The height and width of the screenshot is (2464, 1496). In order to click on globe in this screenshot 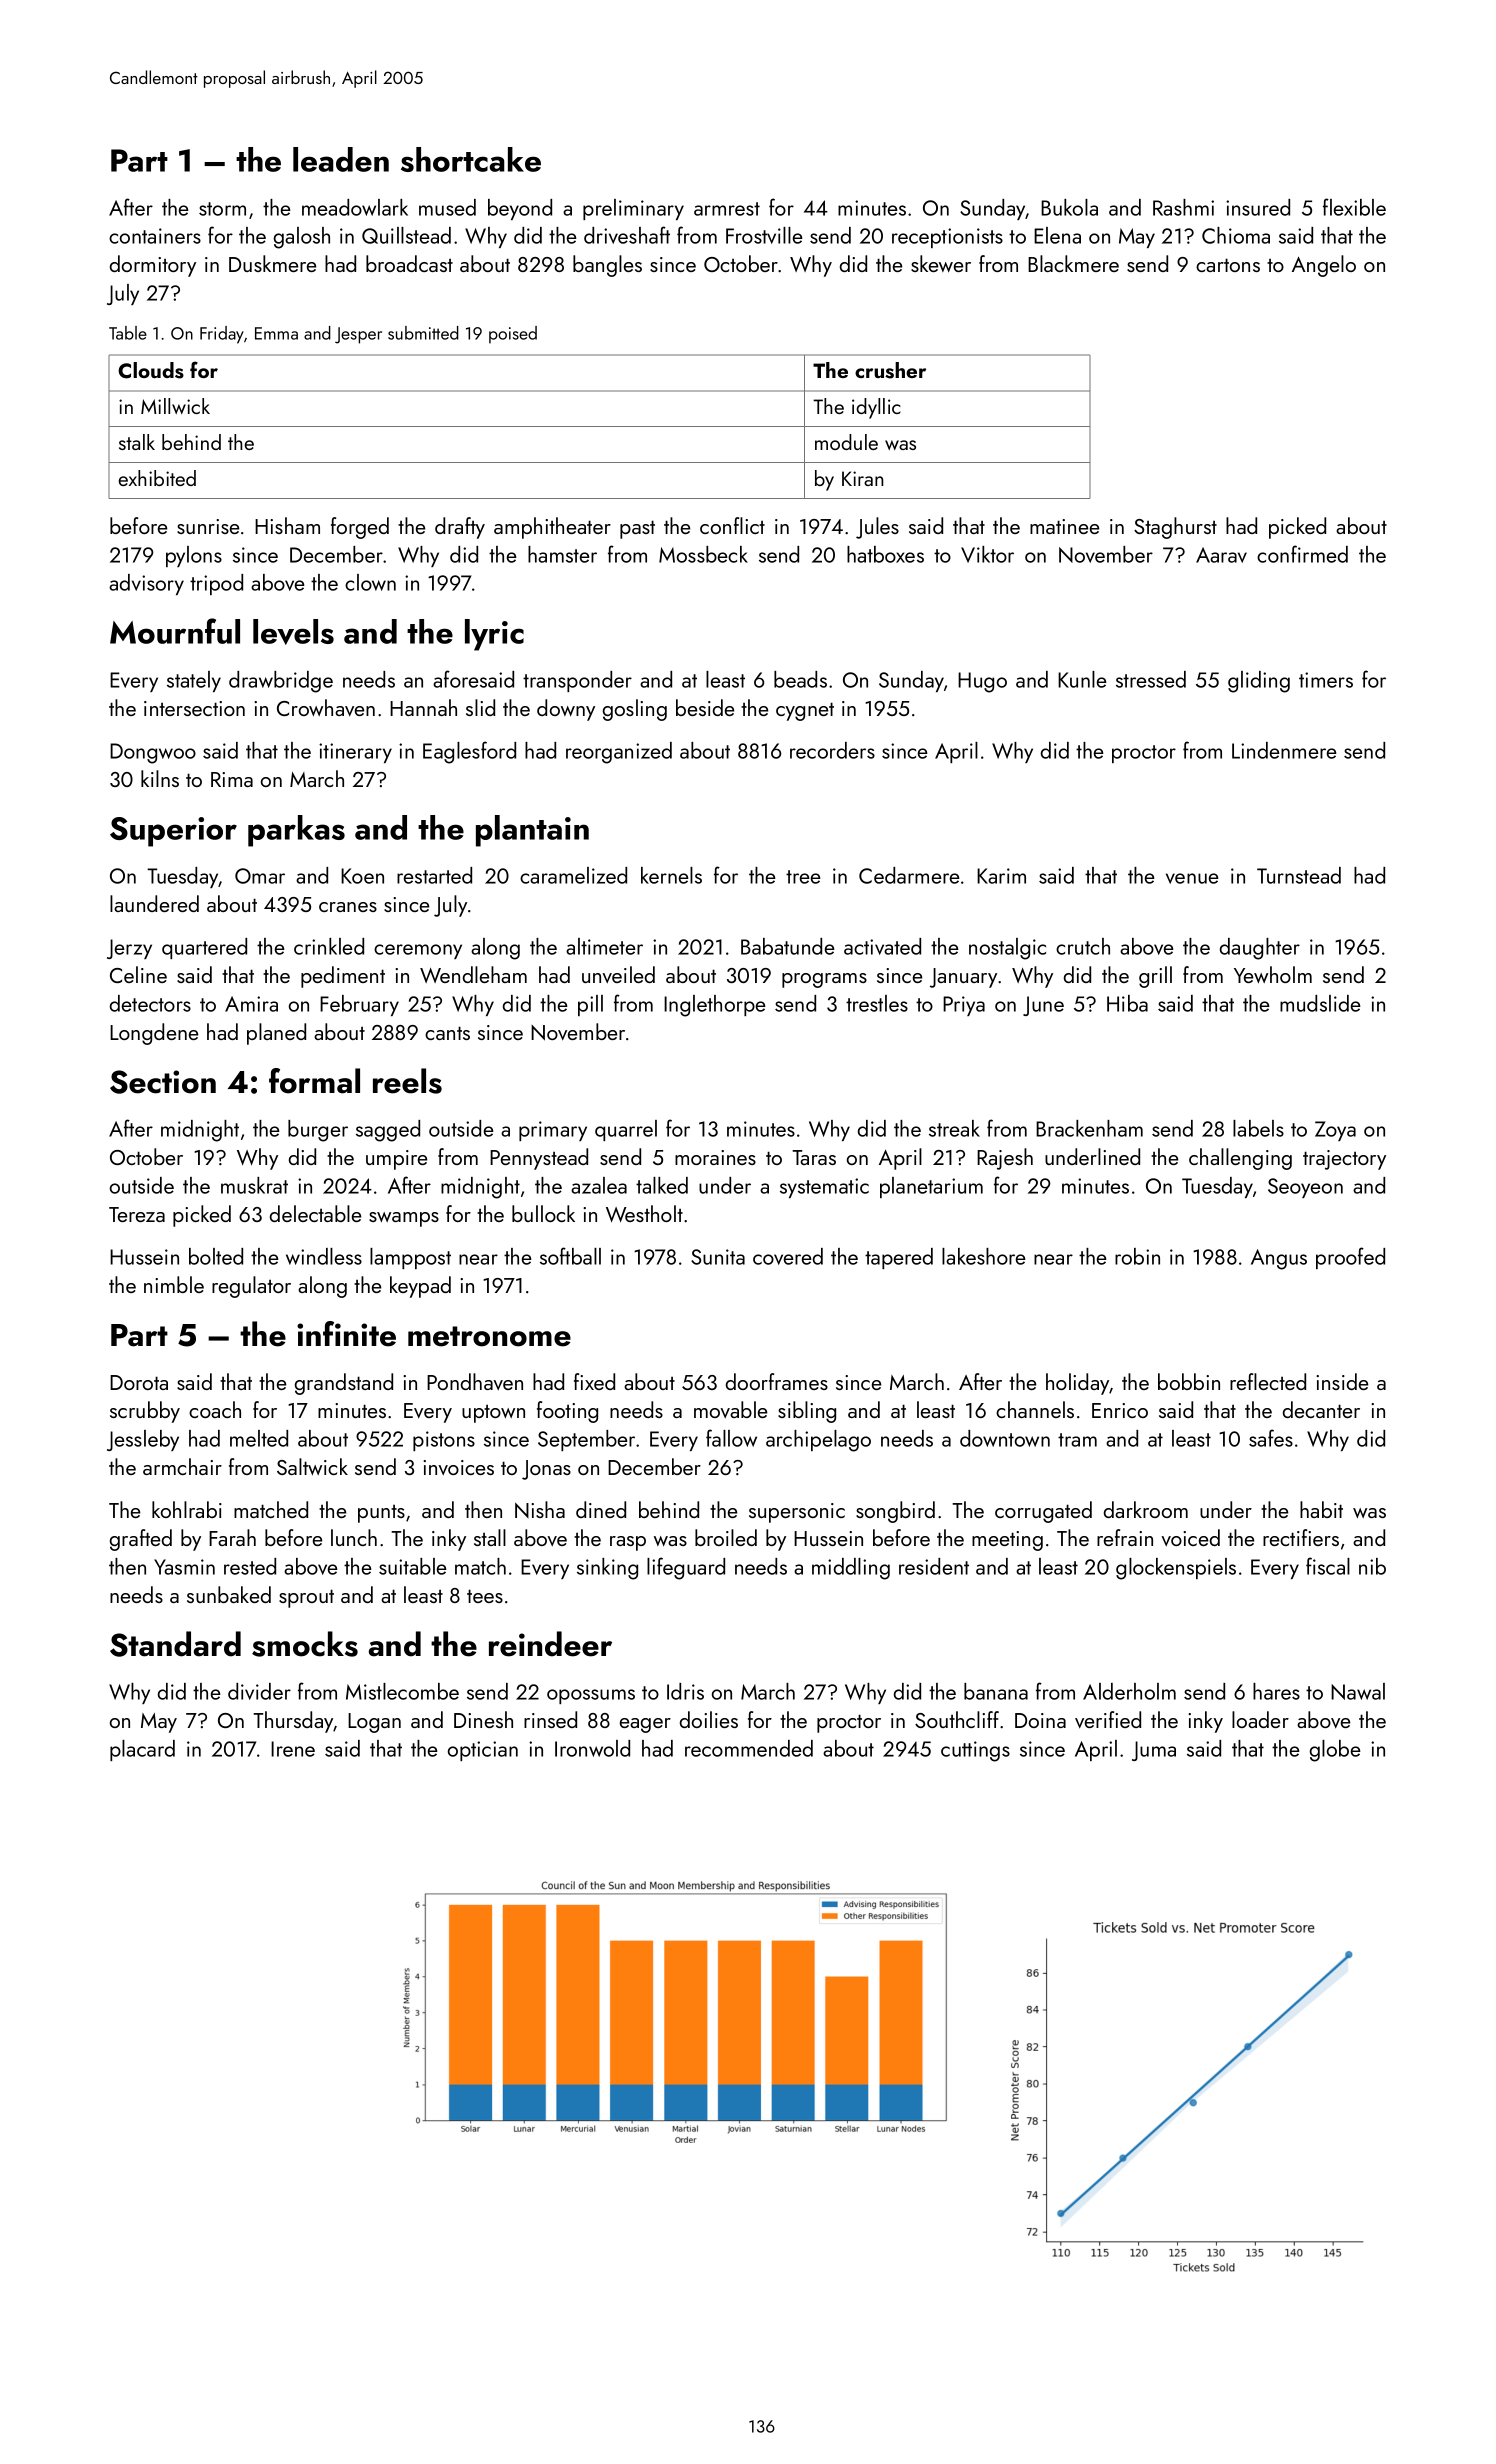, I will do `click(1335, 1751)`.
